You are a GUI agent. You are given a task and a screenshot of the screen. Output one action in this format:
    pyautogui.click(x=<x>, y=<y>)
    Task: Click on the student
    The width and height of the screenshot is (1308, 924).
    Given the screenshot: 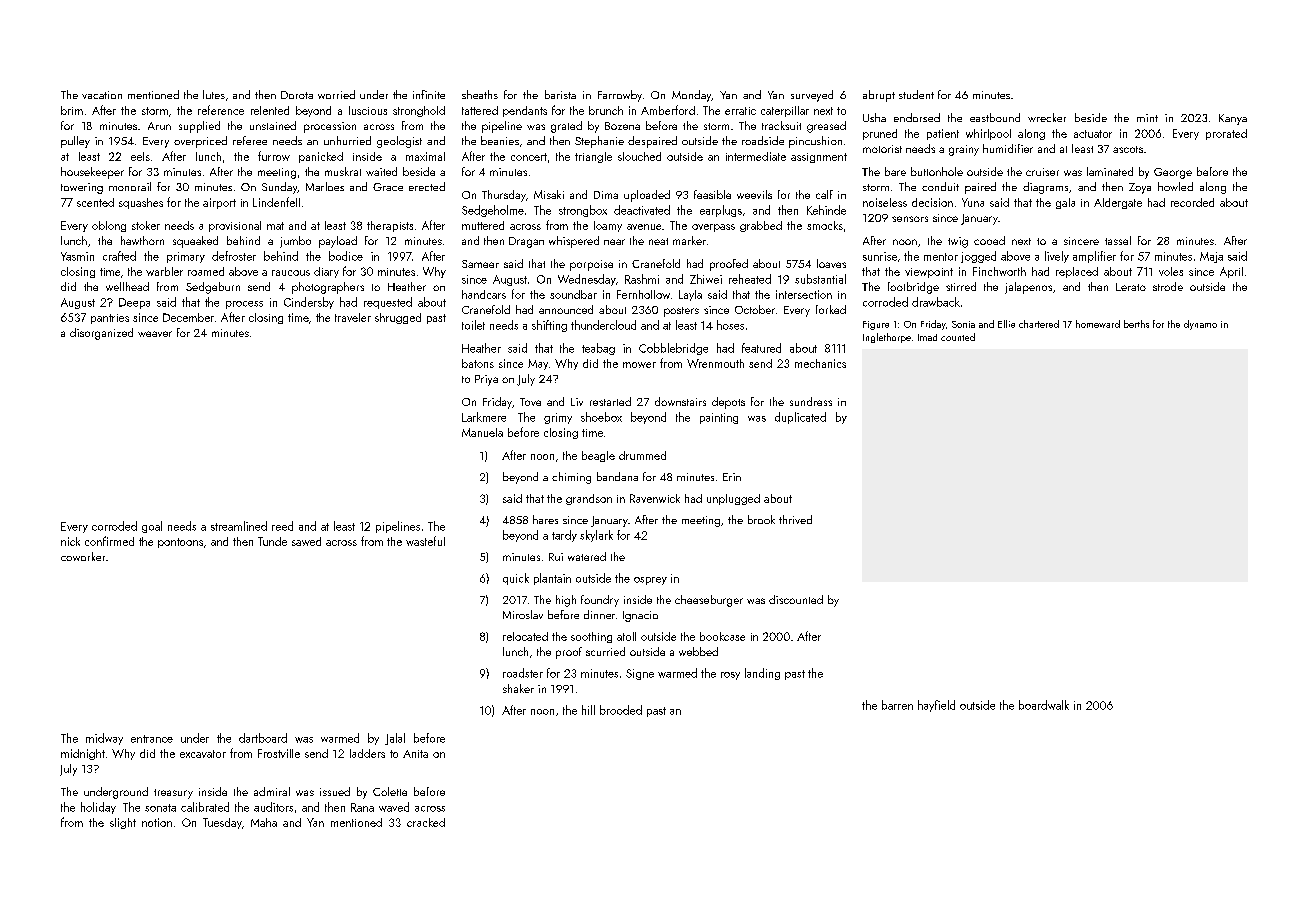 What is the action you would take?
    pyautogui.click(x=916, y=94)
